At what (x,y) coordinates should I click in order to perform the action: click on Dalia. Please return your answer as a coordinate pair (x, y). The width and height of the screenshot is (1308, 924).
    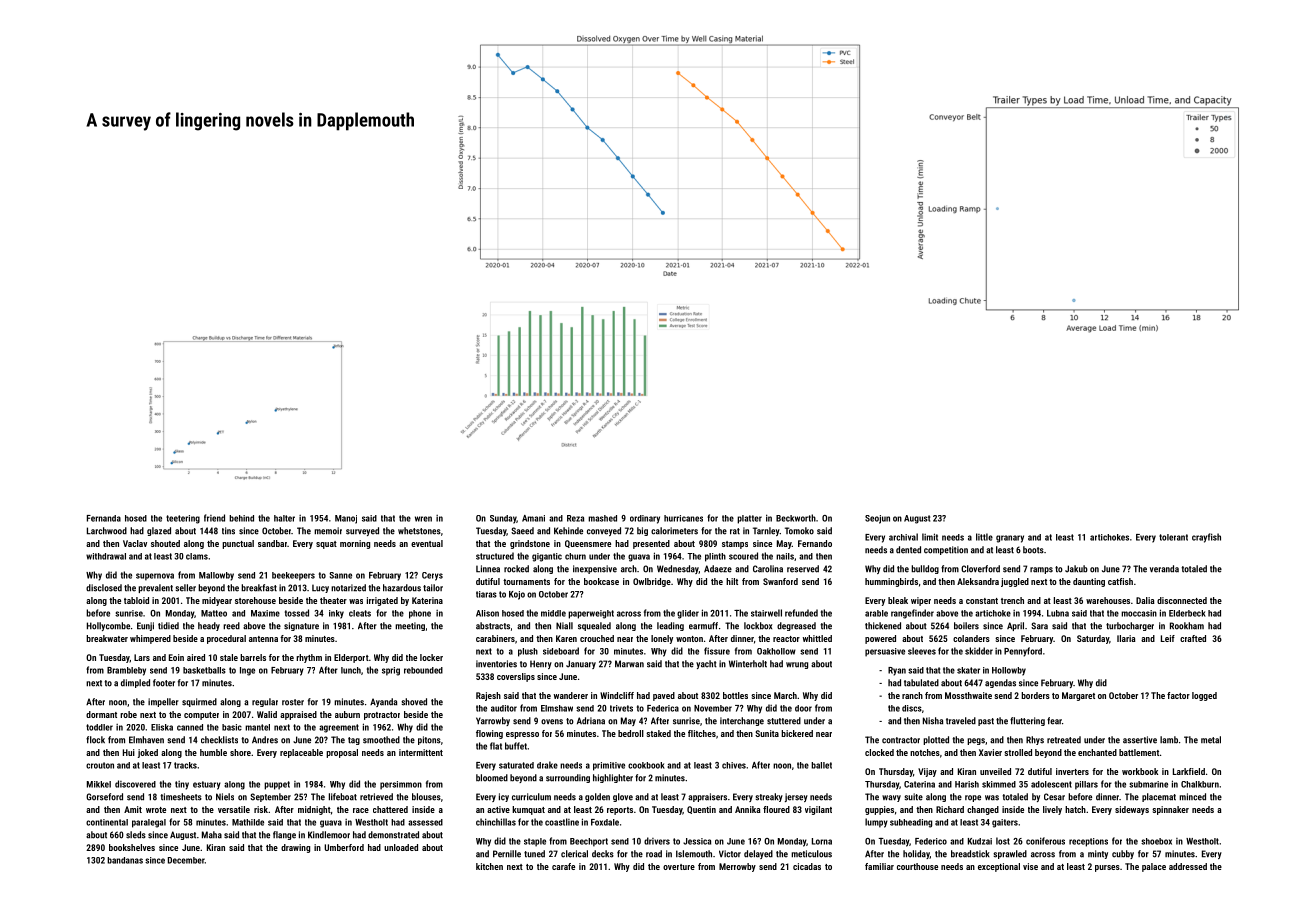
    Looking at the image, I should click on (1145, 600).
